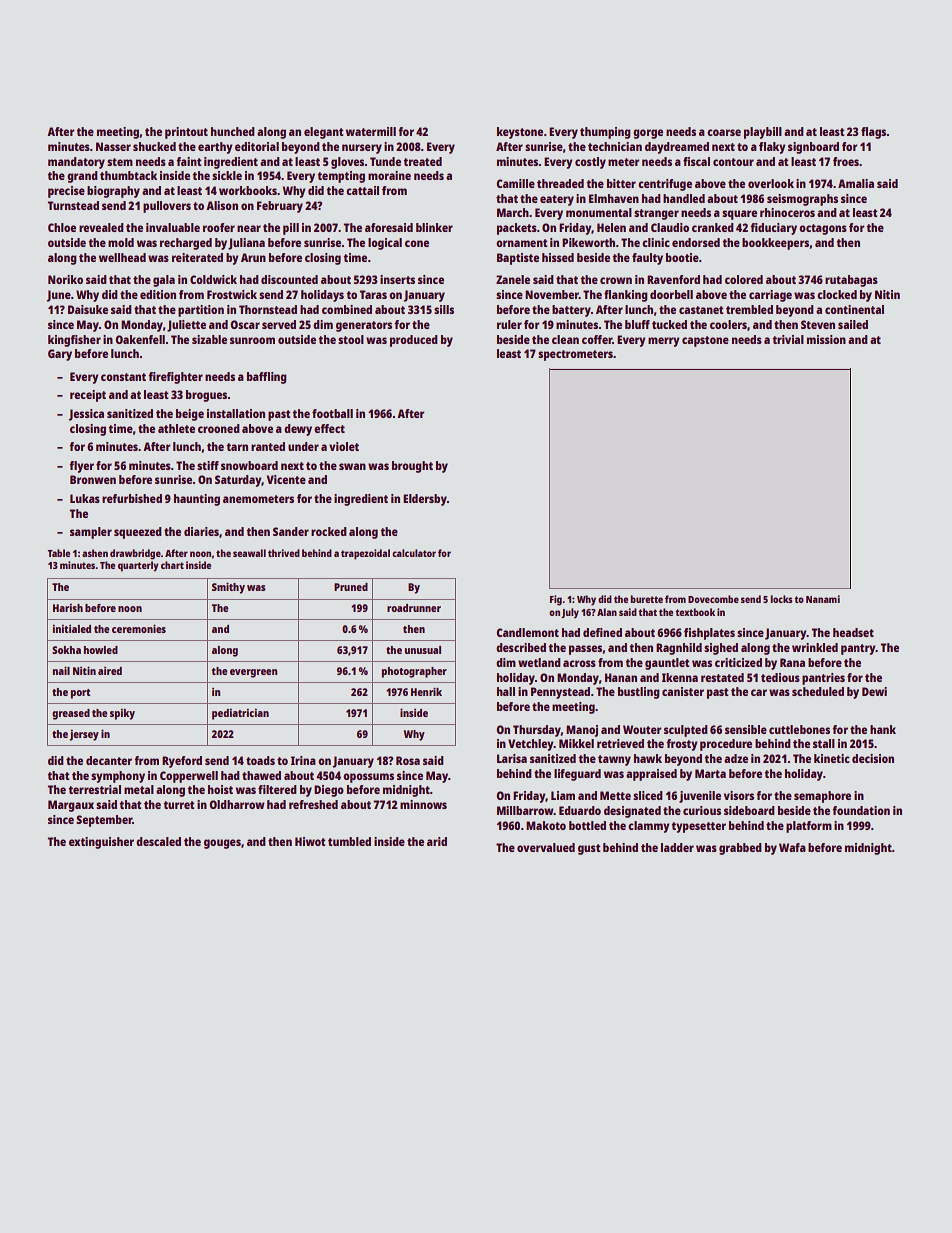 The height and width of the screenshot is (1233, 952). I want to click on printout, so click(186, 133).
